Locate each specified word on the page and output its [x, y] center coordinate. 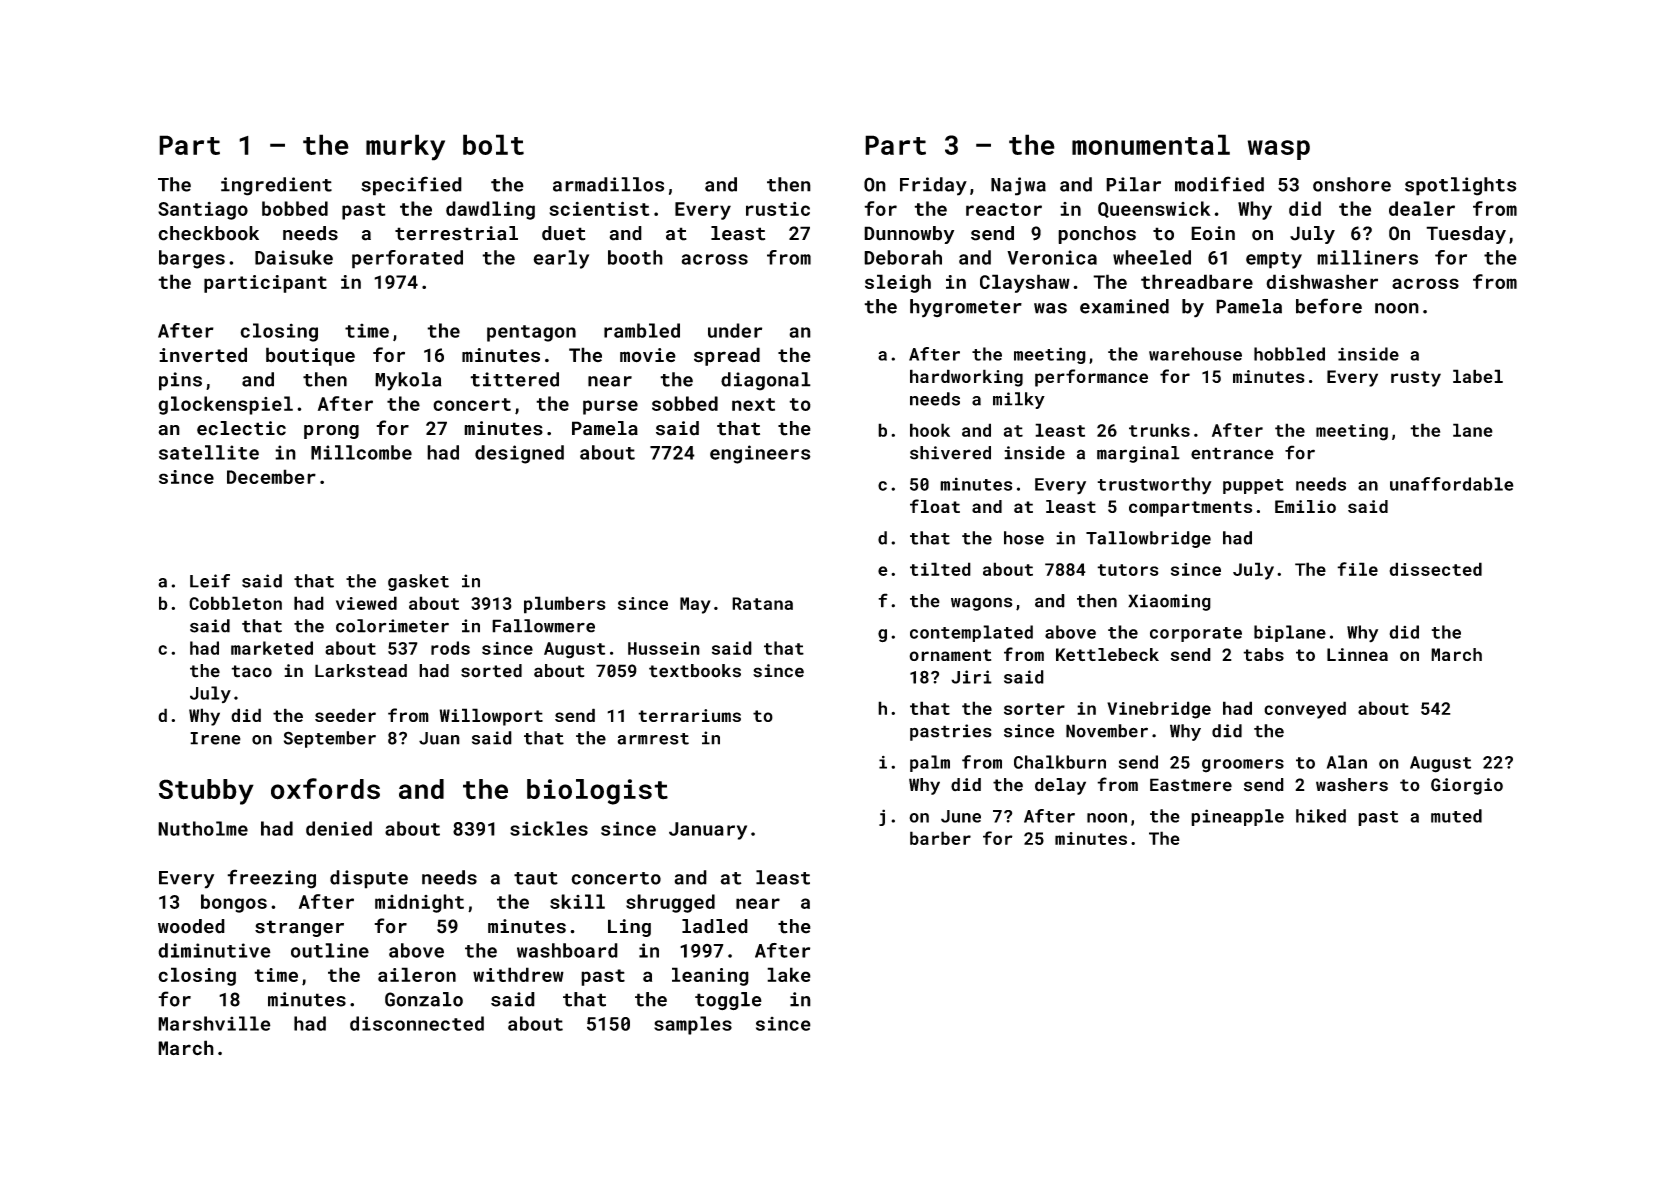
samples [693, 1025]
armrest [653, 739]
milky [1019, 400]
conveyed [1305, 710]
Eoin [1213, 233]
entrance [1232, 453]
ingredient [276, 186]
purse [610, 407]
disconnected [417, 1023]
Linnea [1357, 654]
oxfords [325, 789]
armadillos [608, 184]
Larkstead [361, 671]
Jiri [971, 677]
